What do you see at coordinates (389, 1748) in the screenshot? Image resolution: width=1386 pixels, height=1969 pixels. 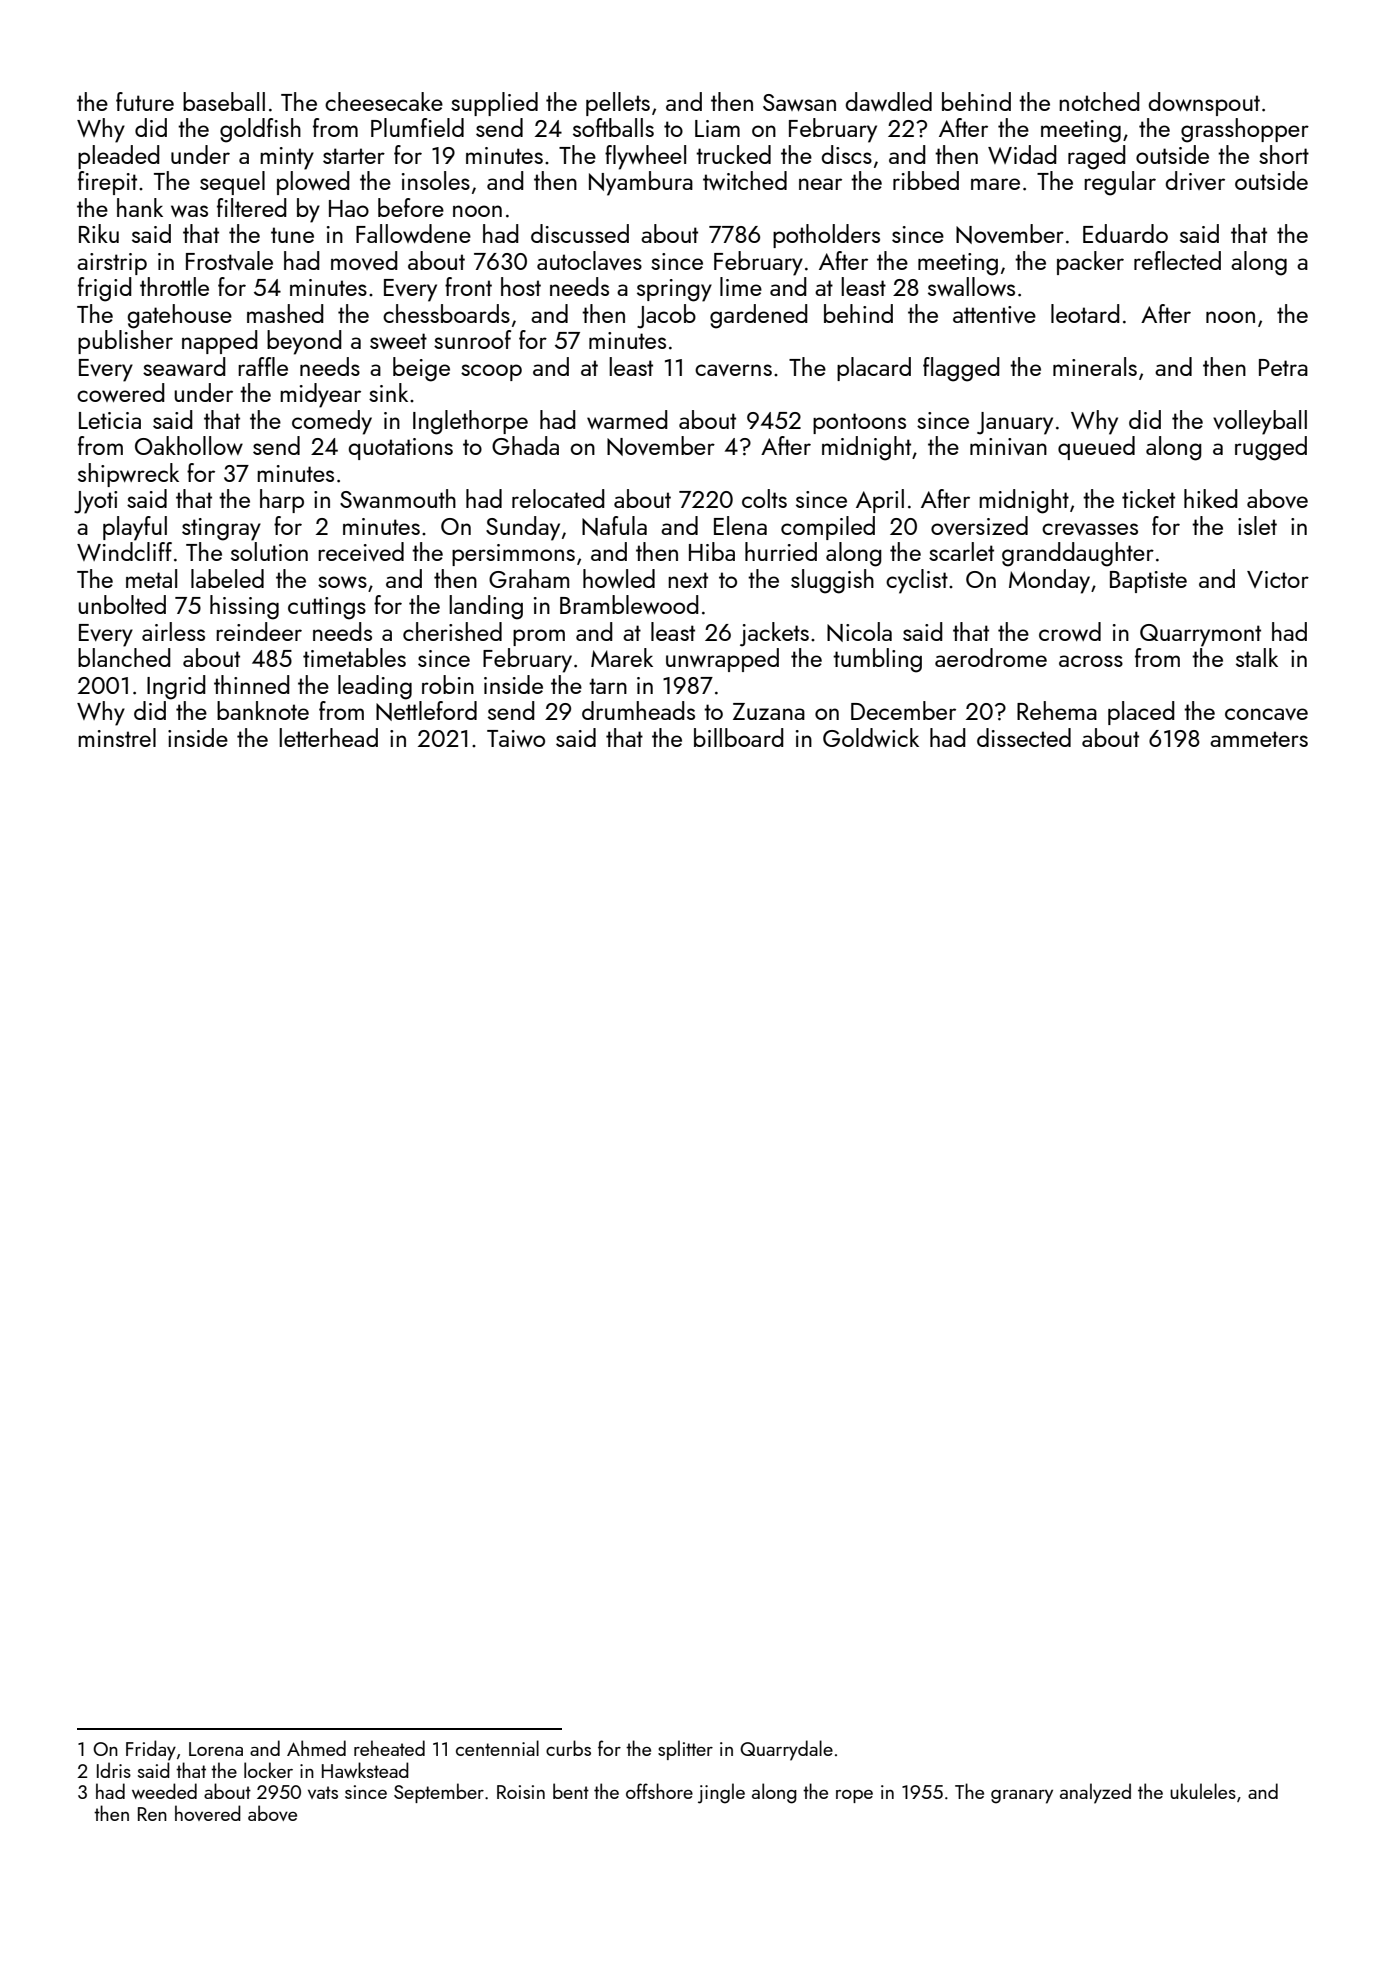 I see `reheated` at bounding box center [389, 1748].
